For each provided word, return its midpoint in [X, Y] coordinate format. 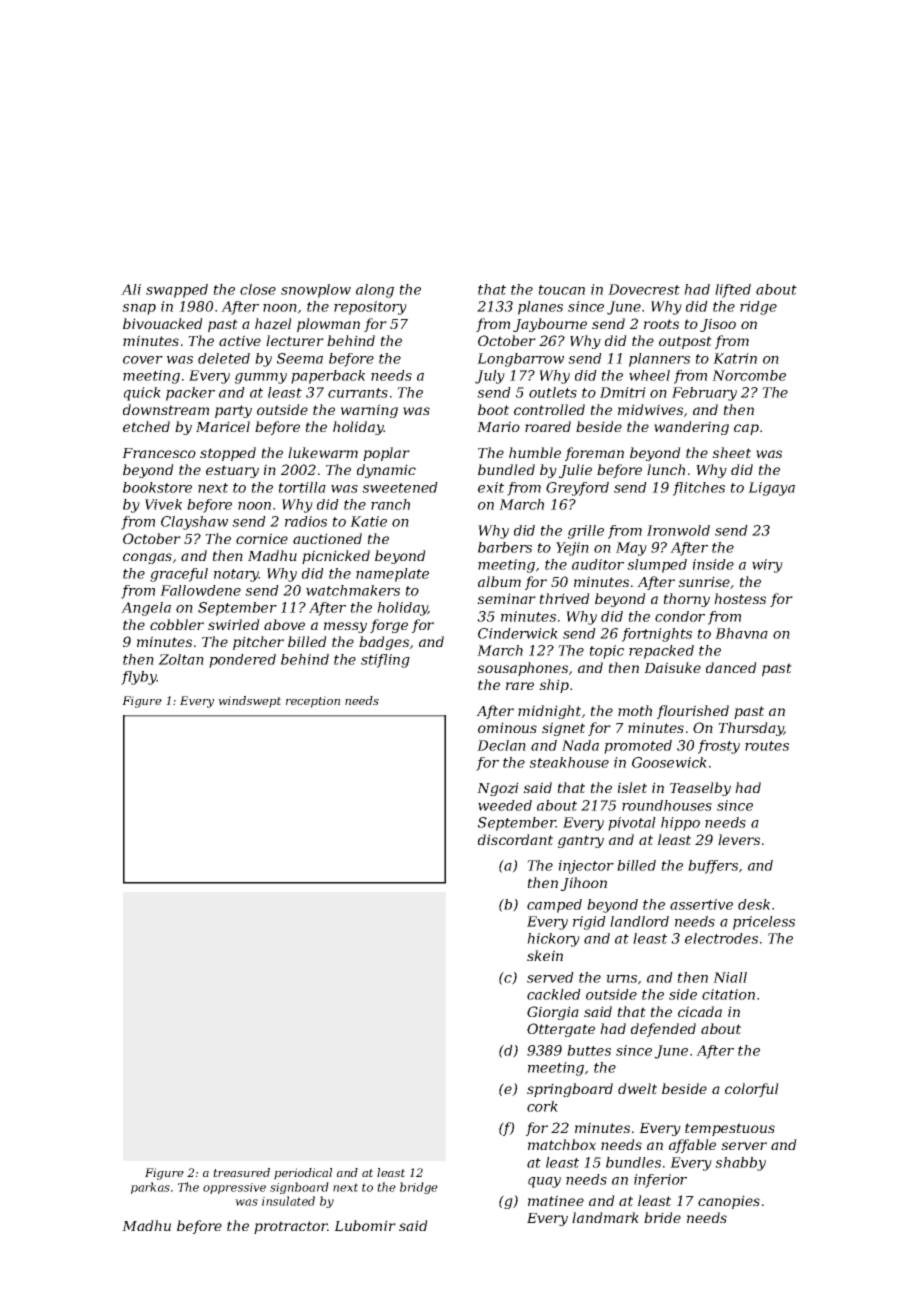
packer [190, 394]
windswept [249, 702]
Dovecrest [644, 289]
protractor [291, 1227]
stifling [385, 661]
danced [731, 667]
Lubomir [365, 1225]
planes [540, 308]
